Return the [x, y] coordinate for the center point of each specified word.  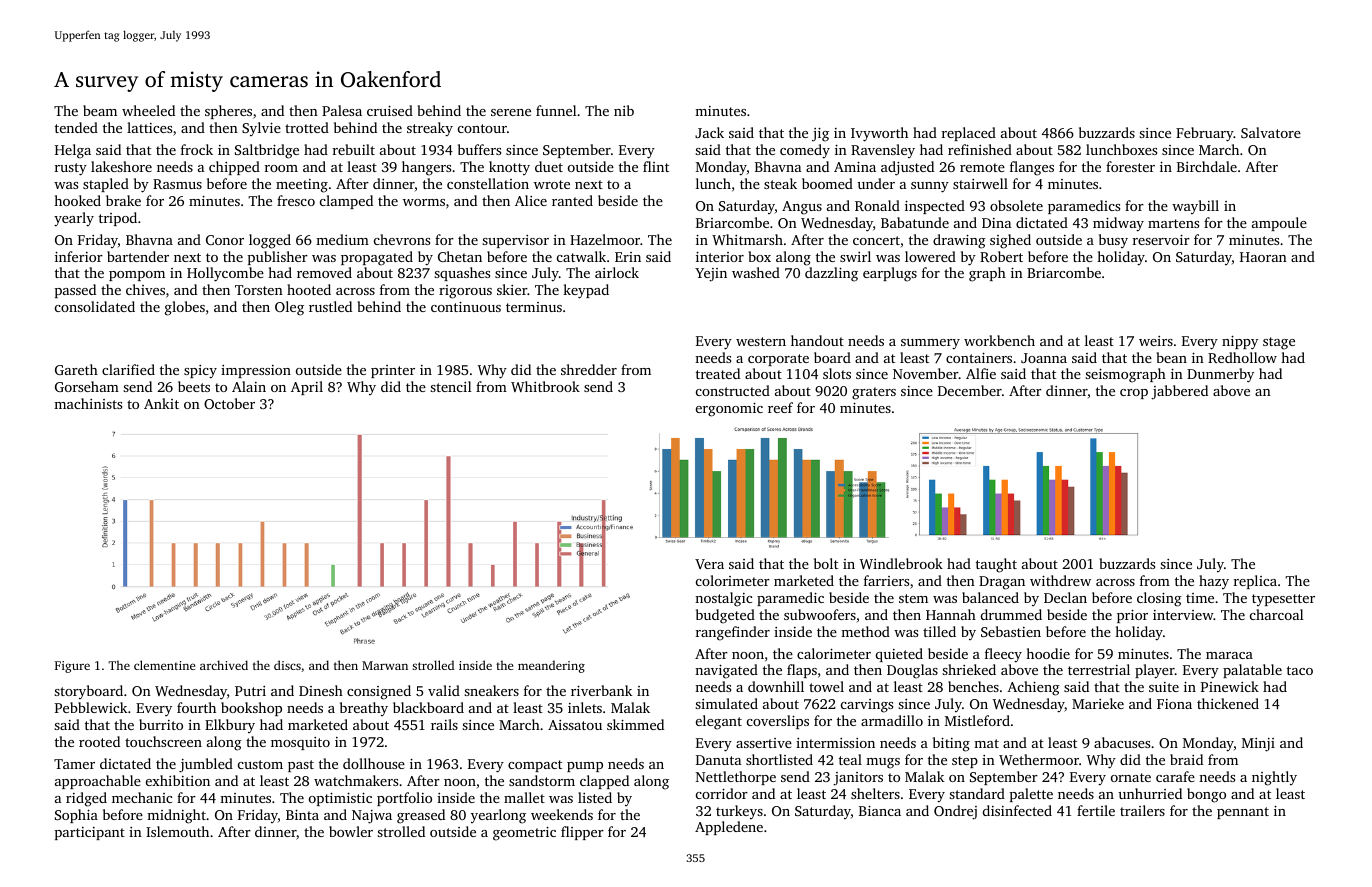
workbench [999, 340]
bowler [351, 831]
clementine [164, 665]
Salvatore [1271, 132]
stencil [451, 386]
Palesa [342, 110]
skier [512, 289]
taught [996, 565]
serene [511, 112]
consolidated [95, 306]
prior [1132, 616]
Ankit [161, 403]
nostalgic [723, 599]
